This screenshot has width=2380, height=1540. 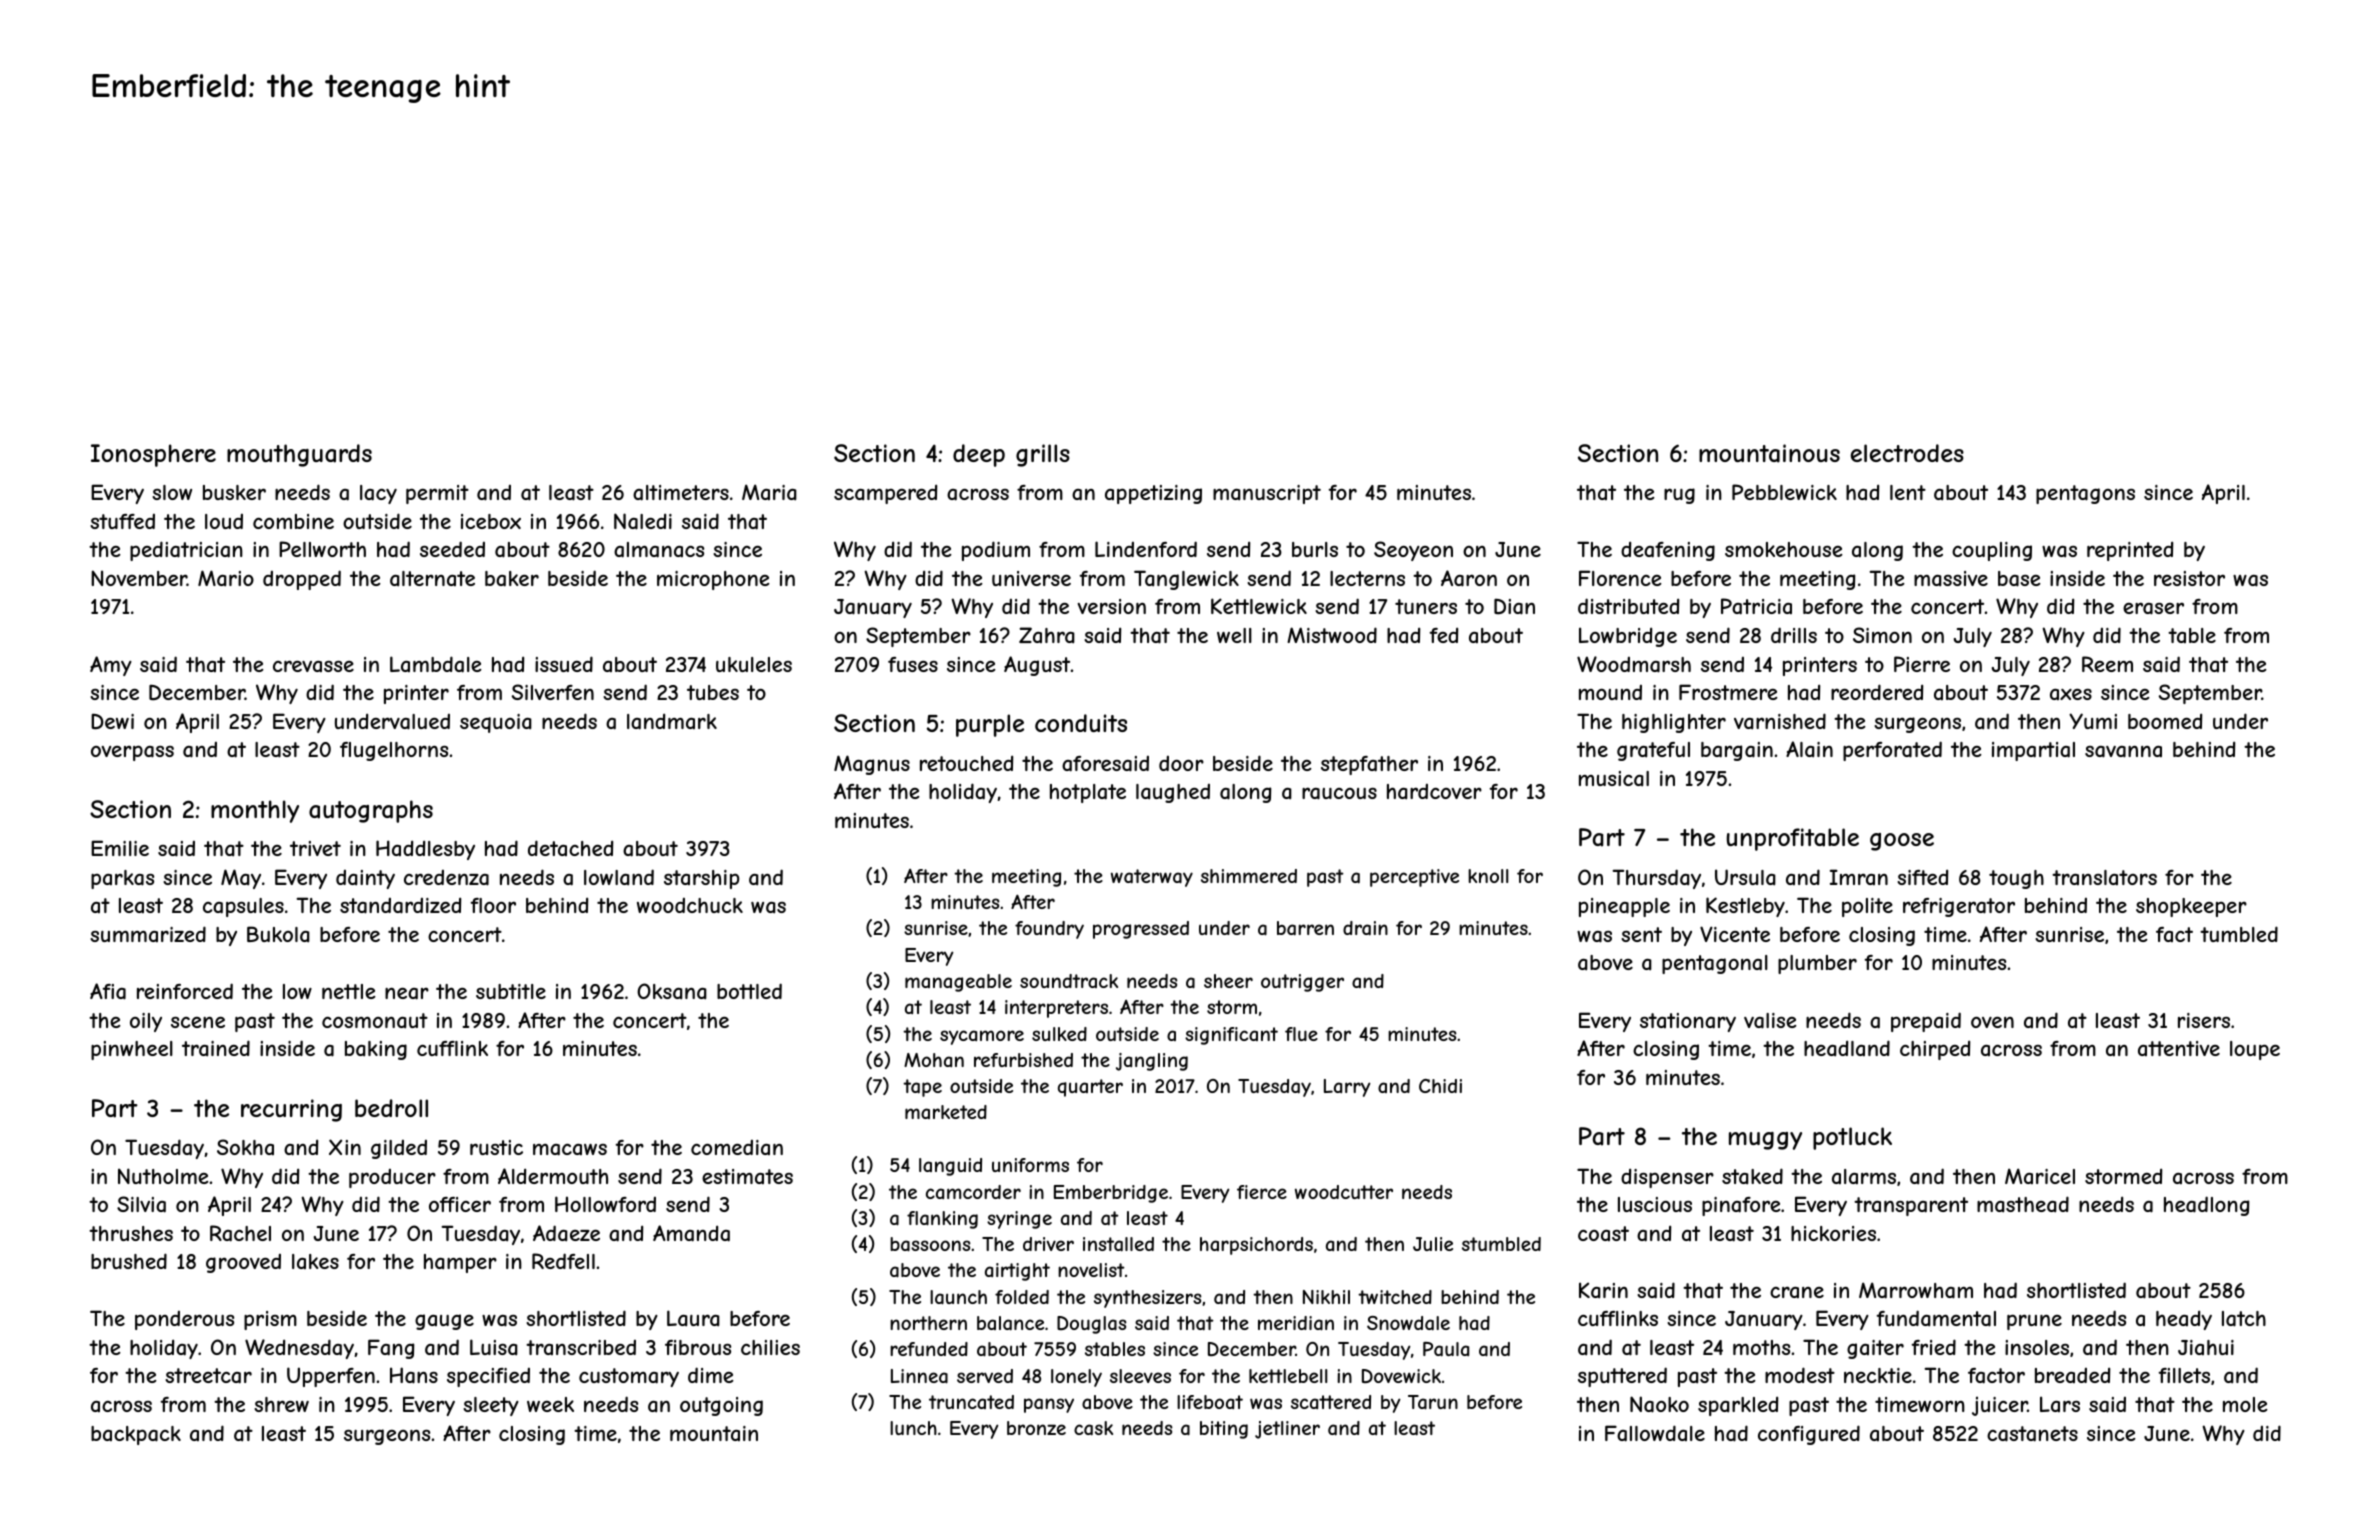 What do you see at coordinates (299, 455) in the screenshot?
I see `mouthguards` at bounding box center [299, 455].
